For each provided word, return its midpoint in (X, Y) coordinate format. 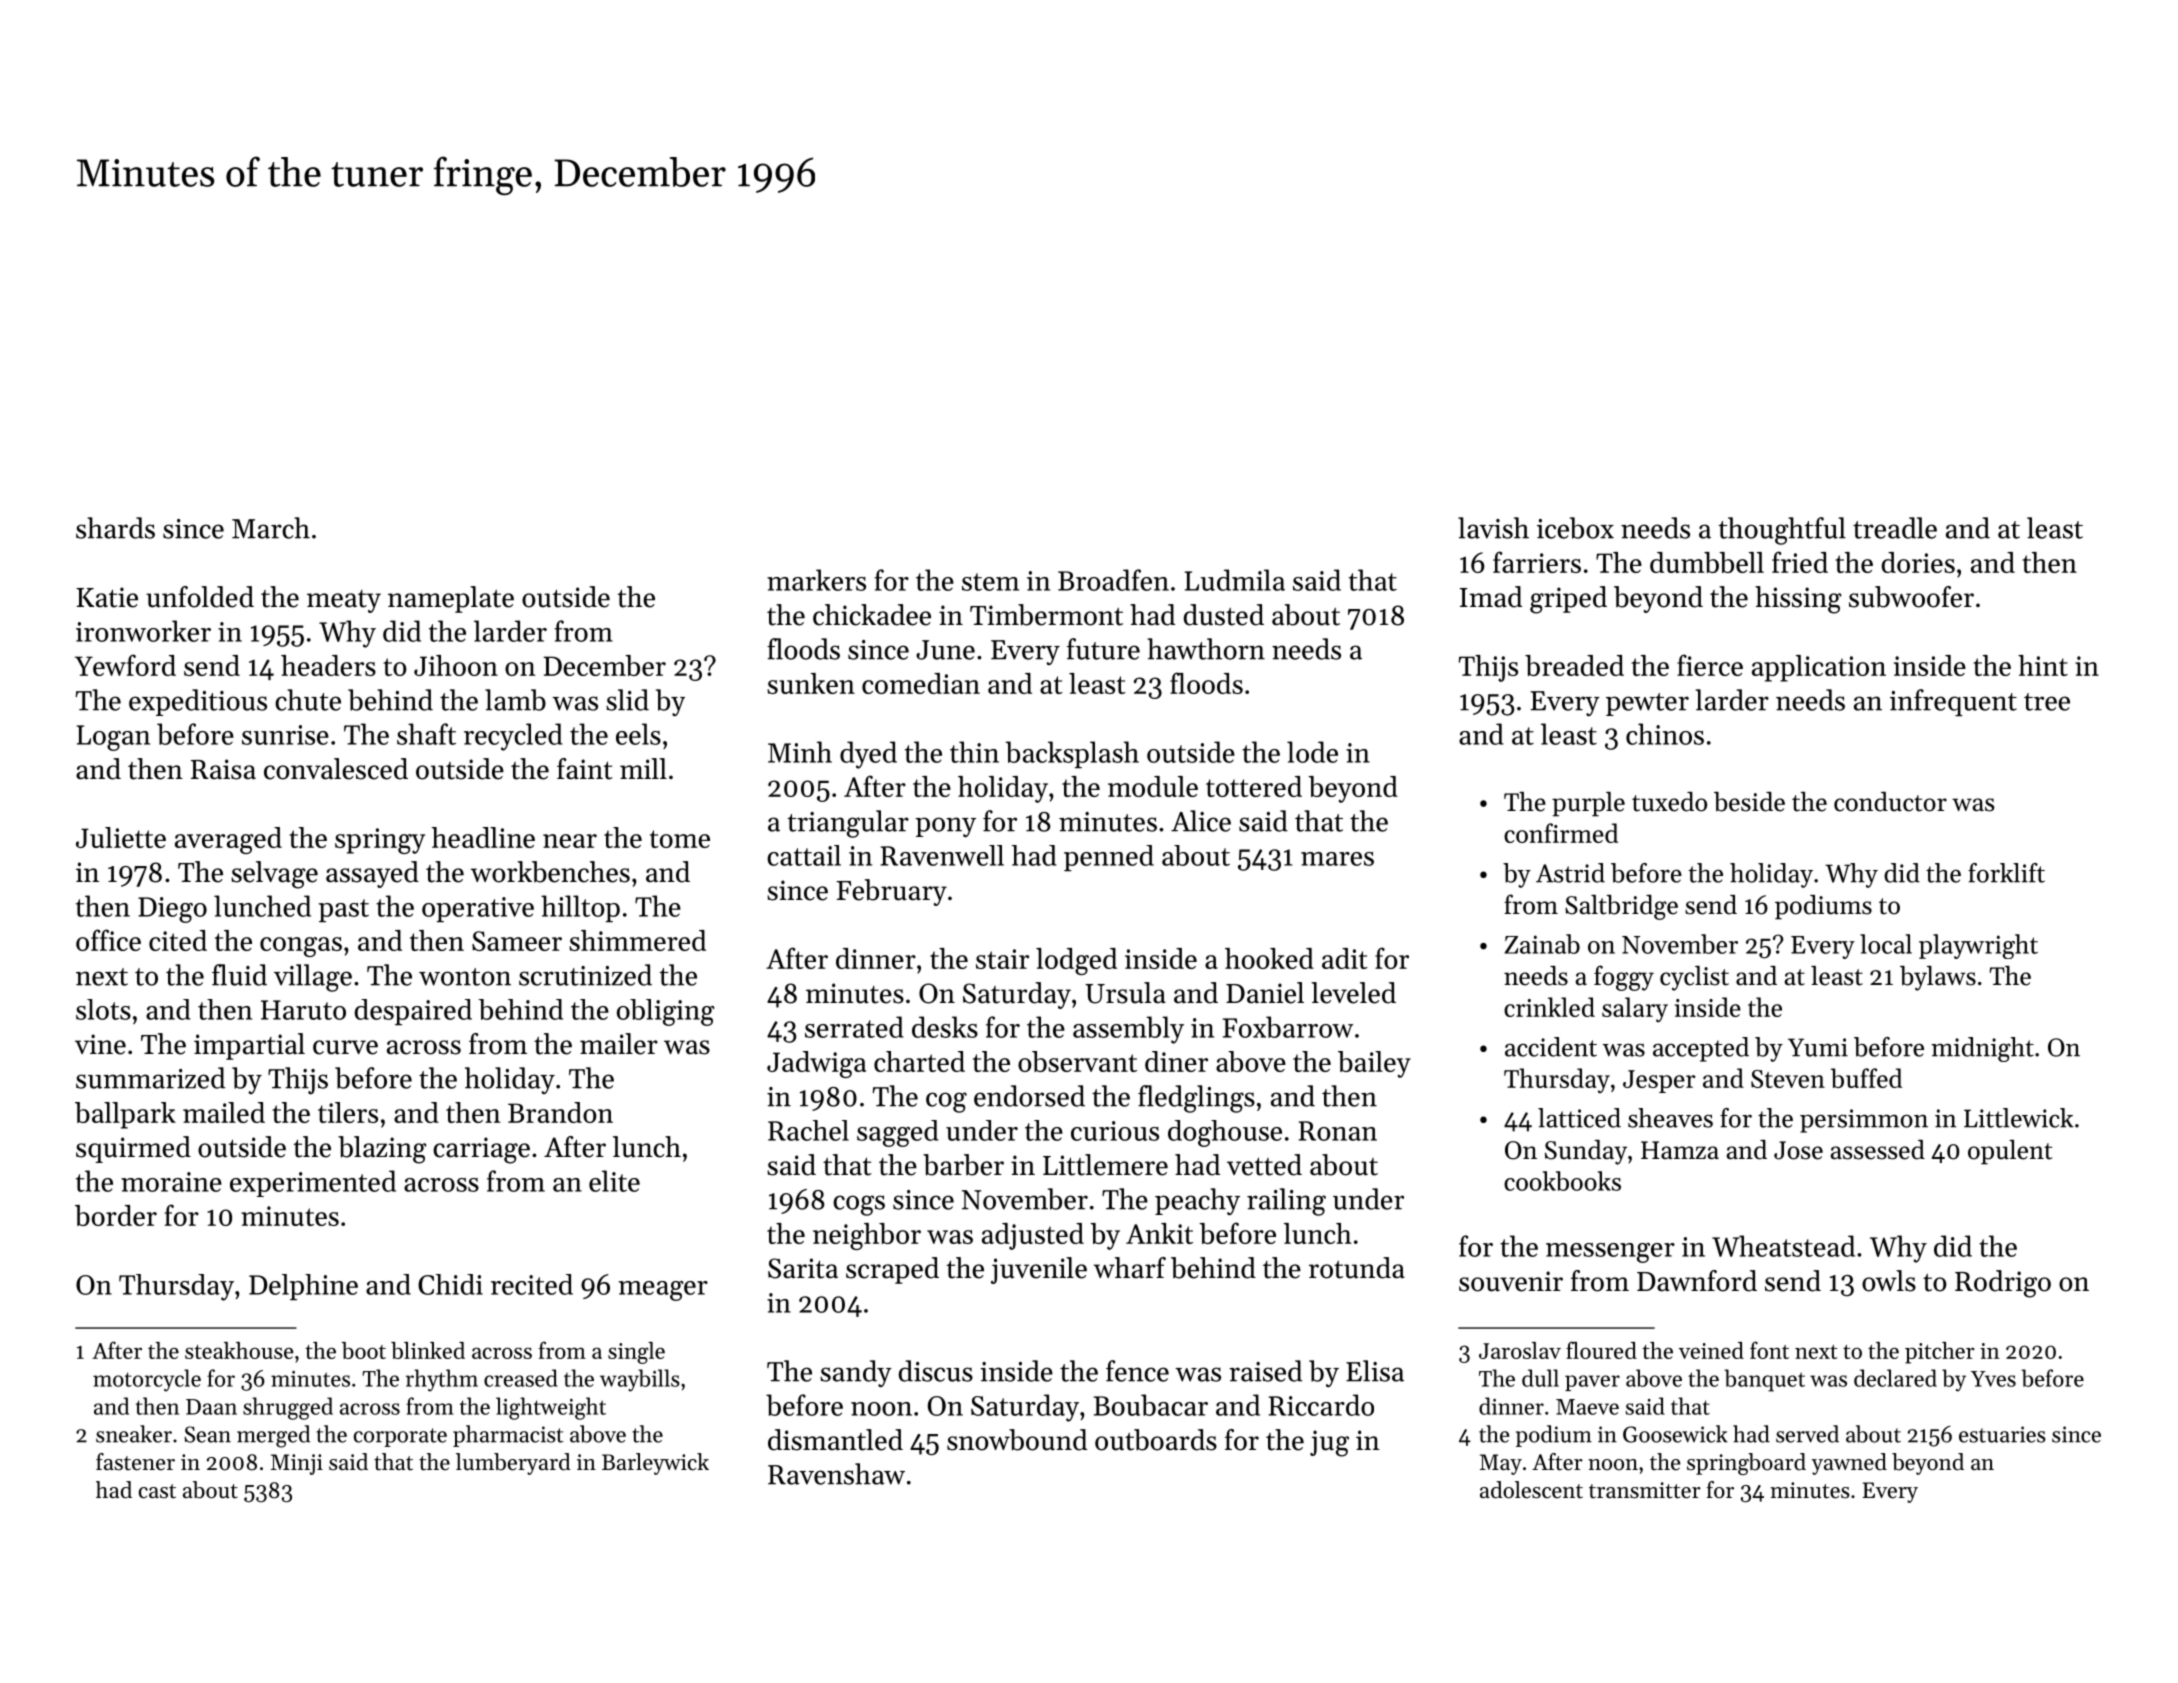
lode (1312, 752)
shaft (426, 734)
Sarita (803, 1268)
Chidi (450, 1284)
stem (990, 582)
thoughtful (1782, 531)
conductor (1890, 802)
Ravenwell (942, 855)
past (344, 910)
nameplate (451, 599)
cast (157, 1491)
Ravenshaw (836, 1474)
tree (2047, 702)
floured (1601, 1350)
